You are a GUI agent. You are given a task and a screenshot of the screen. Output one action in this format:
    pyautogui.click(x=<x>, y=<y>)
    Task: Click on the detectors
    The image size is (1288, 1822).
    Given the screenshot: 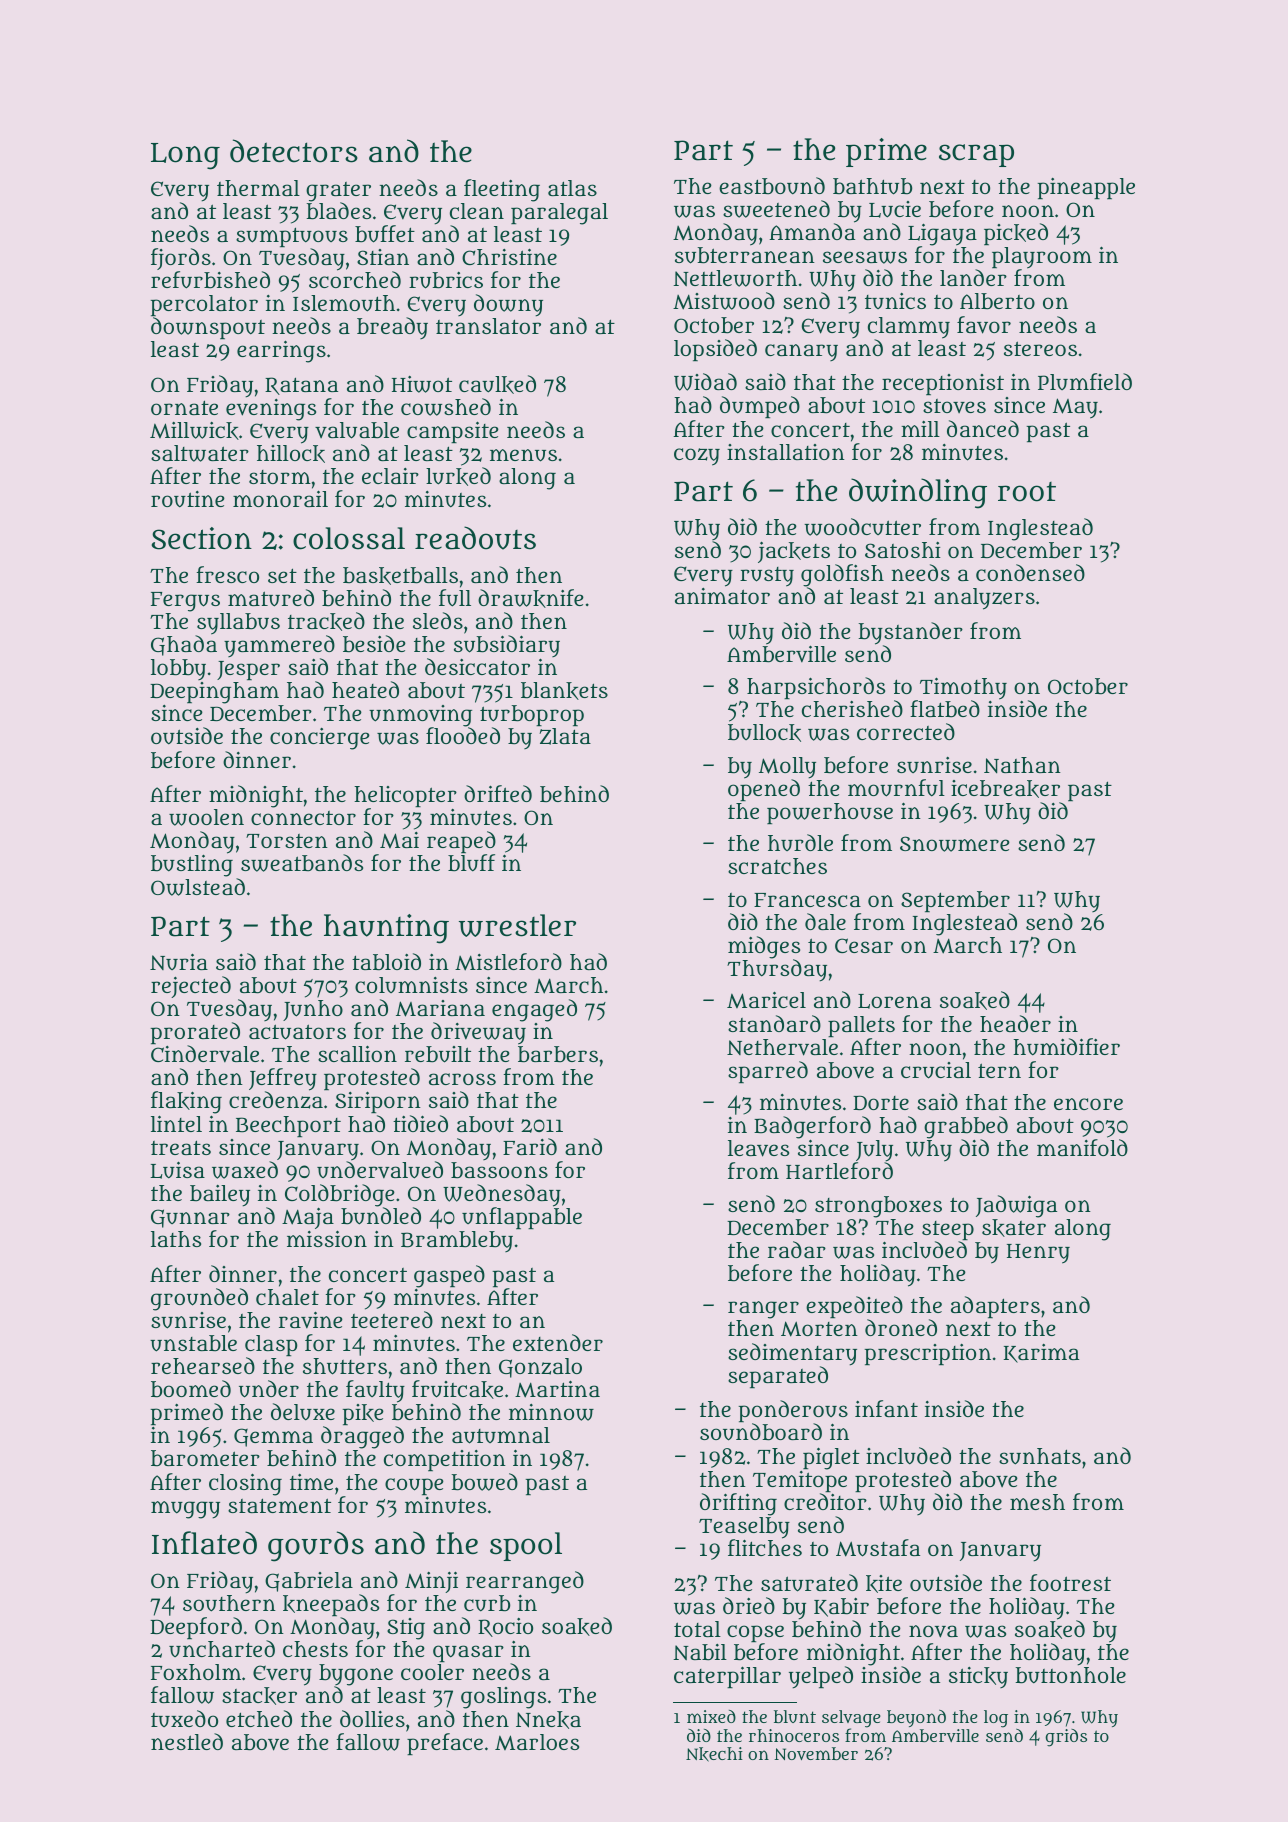 What is the action you would take?
    pyautogui.click(x=294, y=151)
